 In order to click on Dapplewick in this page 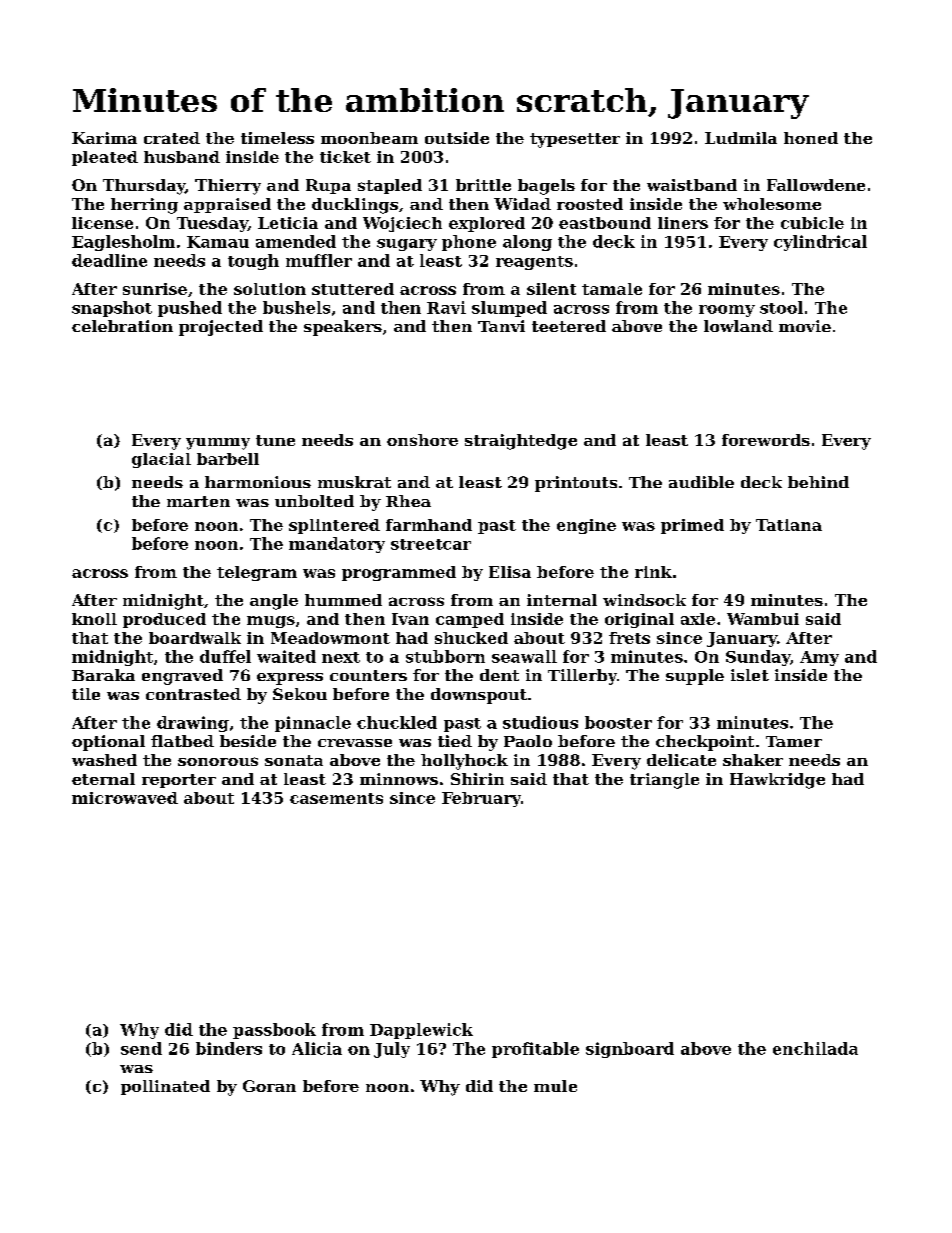, I will do `click(421, 1031)`.
